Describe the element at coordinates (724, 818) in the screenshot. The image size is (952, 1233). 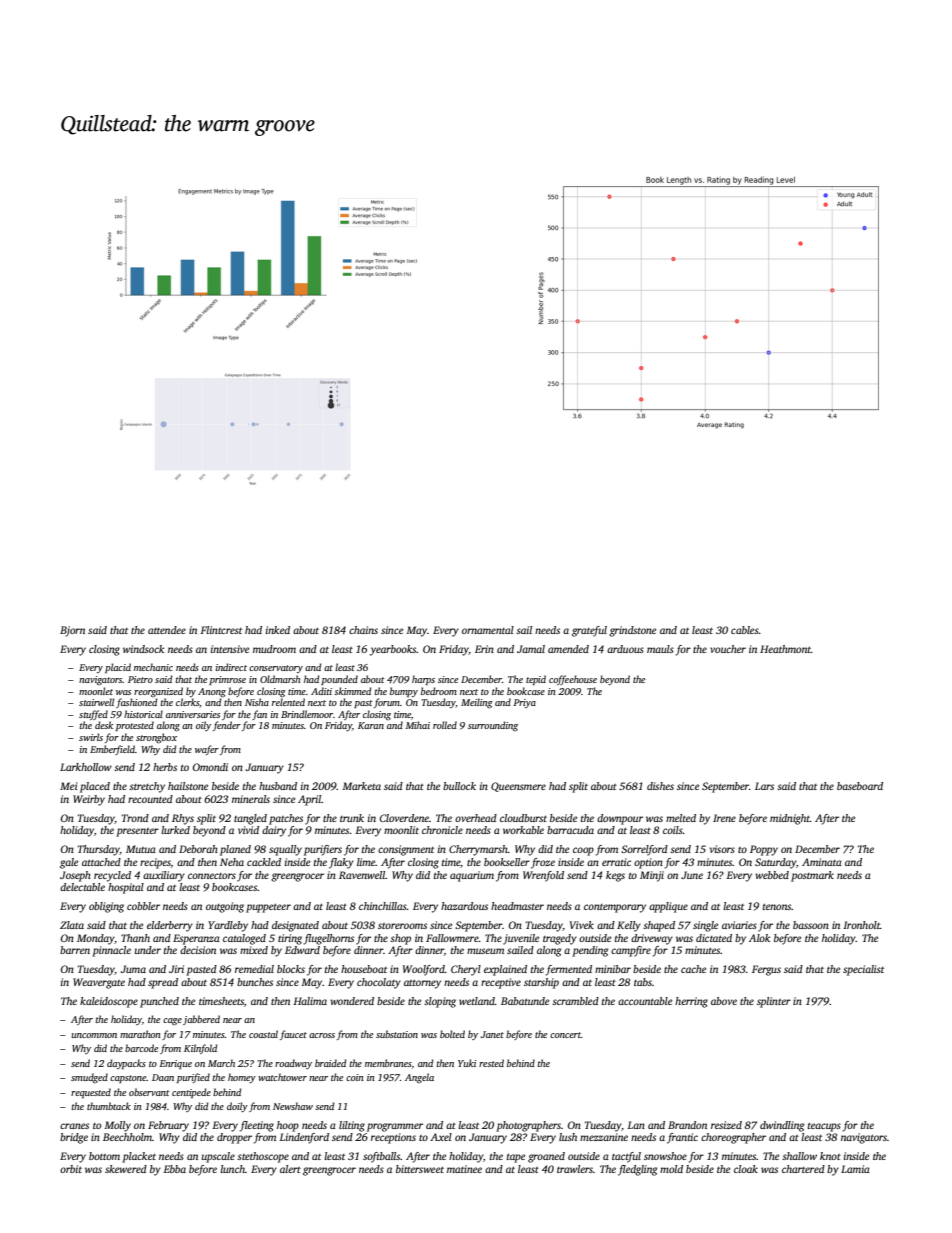
I see `Irene` at that location.
